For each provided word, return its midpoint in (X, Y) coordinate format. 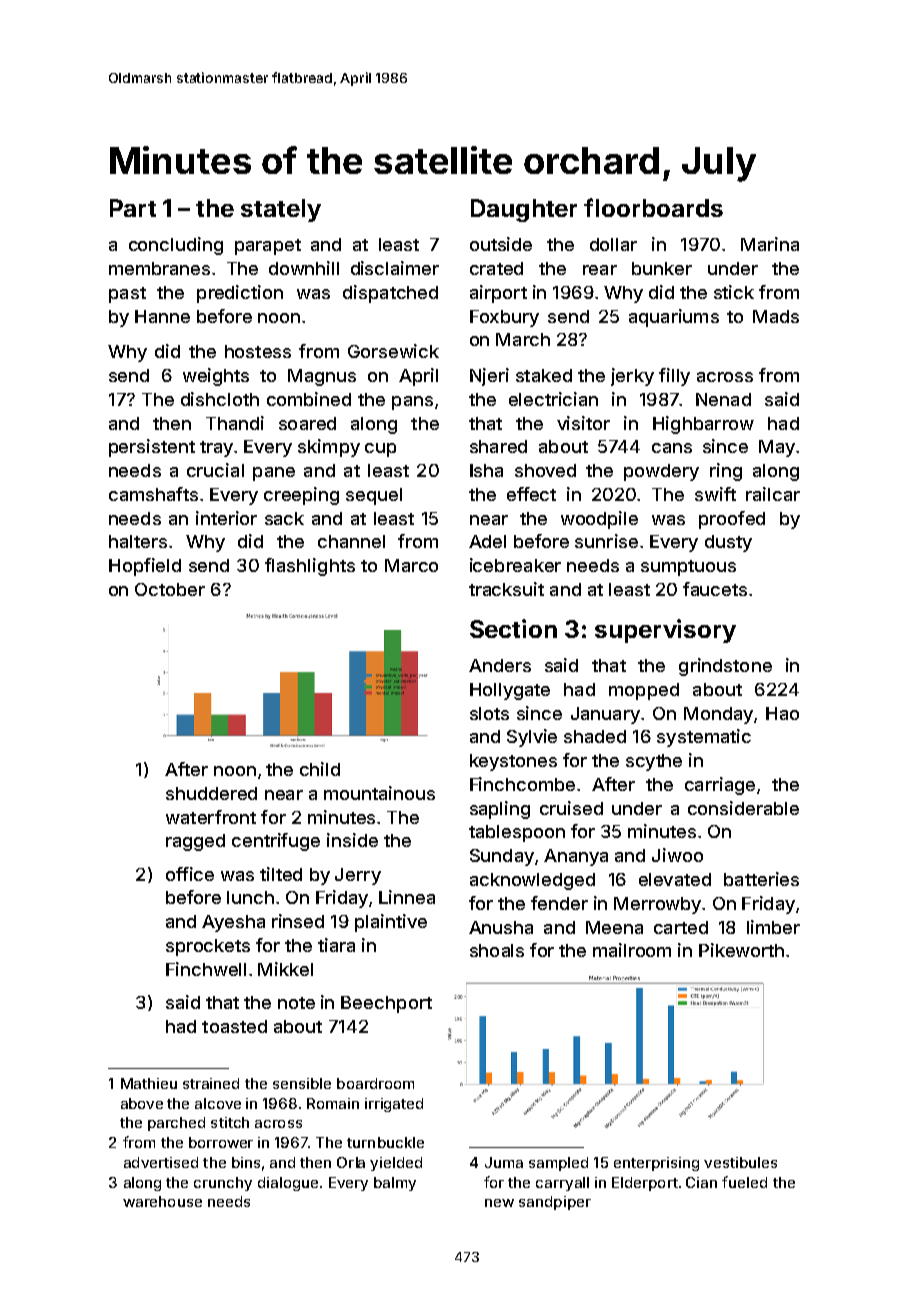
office (190, 874)
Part (133, 208)
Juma (504, 1162)
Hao (782, 713)
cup (380, 450)
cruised (571, 808)
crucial (215, 470)
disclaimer (395, 268)
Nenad (723, 399)
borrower (221, 1142)
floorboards (653, 207)
